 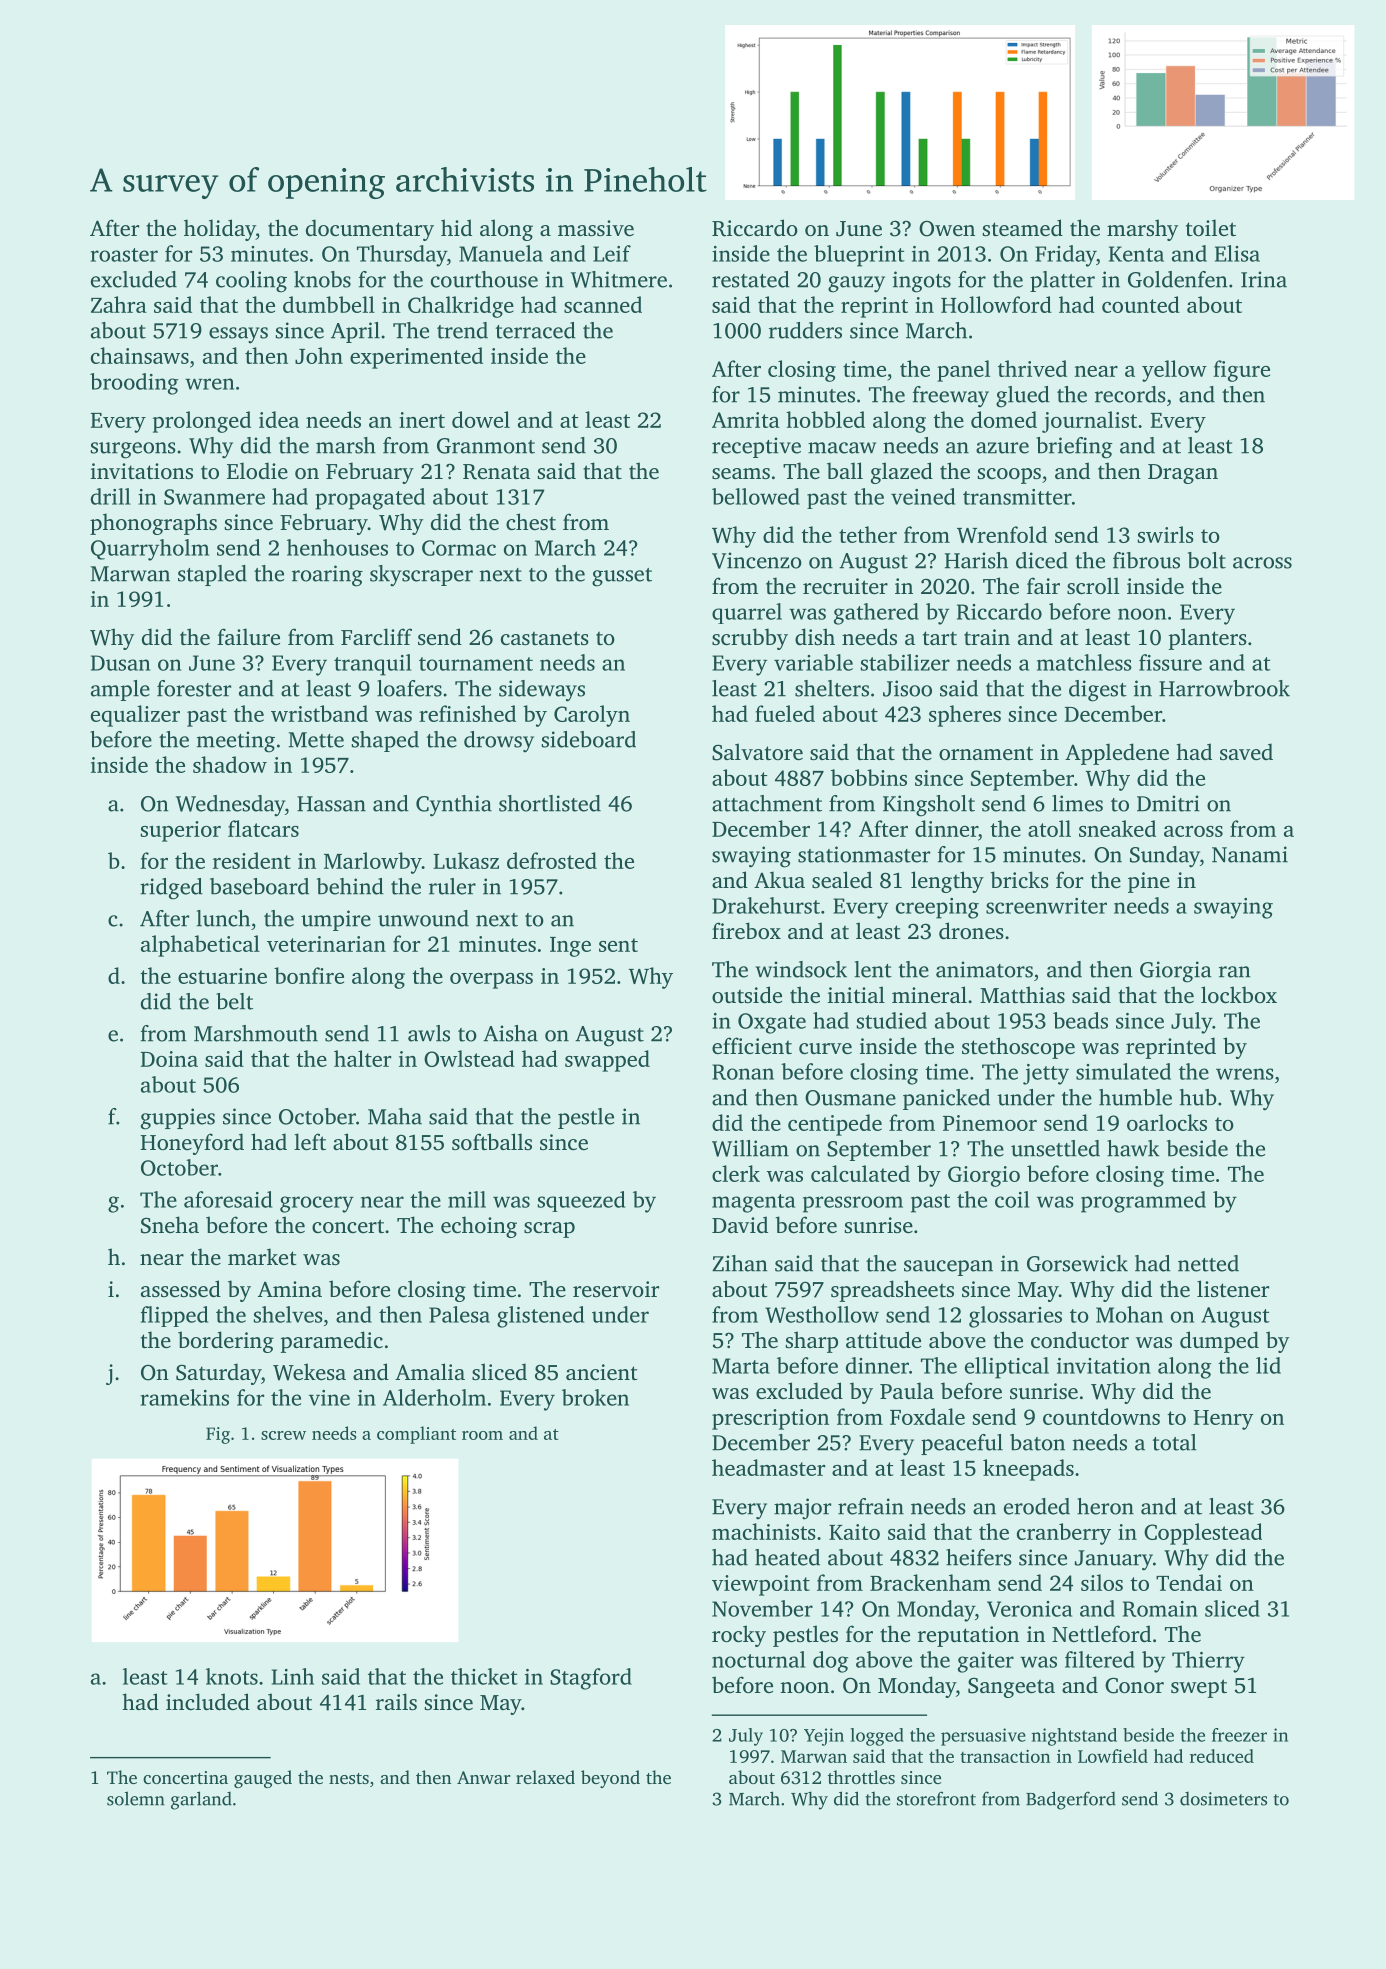 What do you see at coordinates (607, 1061) in the image?
I see `swapped` at bounding box center [607, 1061].
